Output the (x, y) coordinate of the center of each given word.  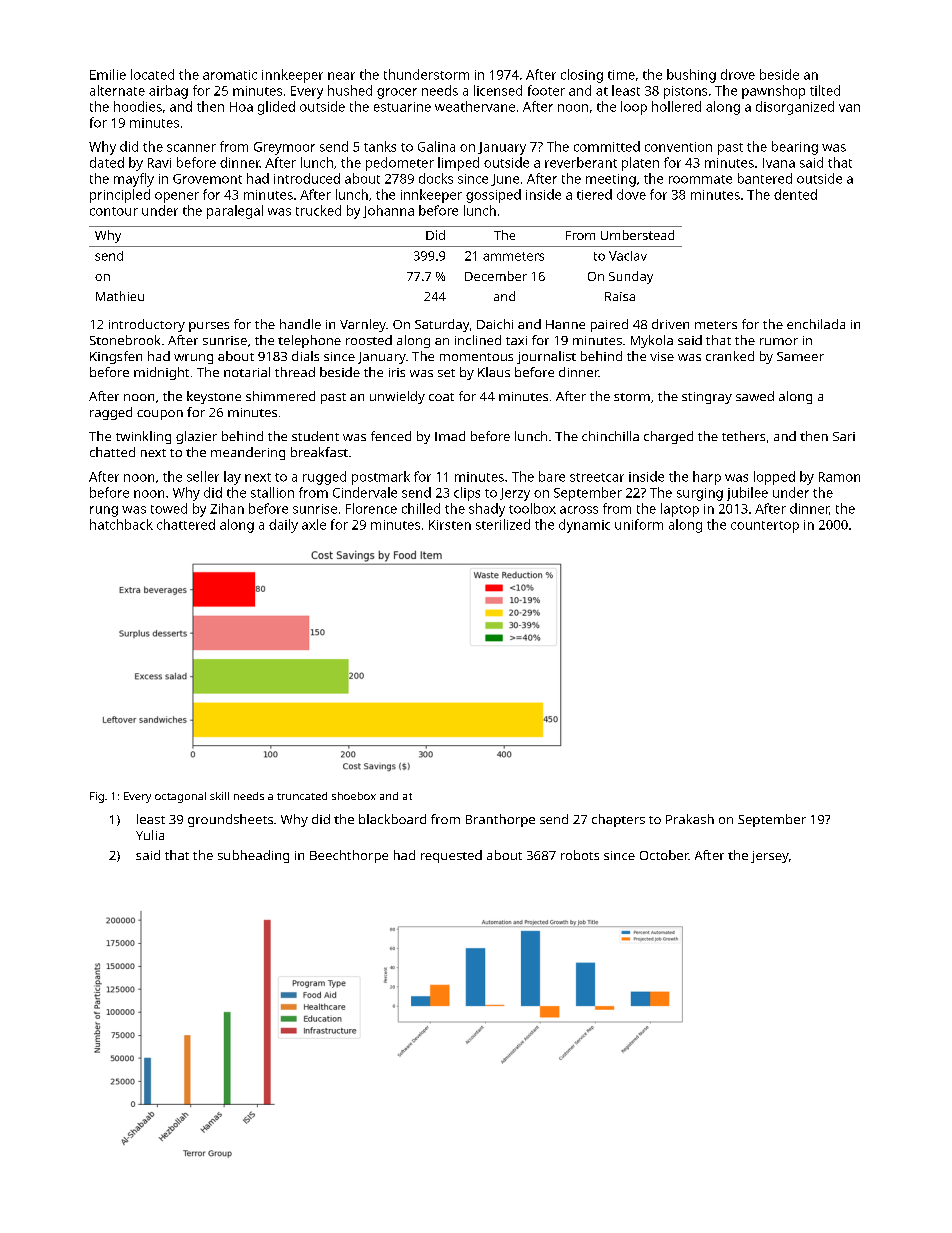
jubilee (747, 494)
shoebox (354, 796)
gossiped (493, 196)
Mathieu (120, 296)
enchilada (816, 324)
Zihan (227, 508)
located (152, 74)
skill (219, 796)
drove (738, 74)
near (341, 76)
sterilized (503, 524)
